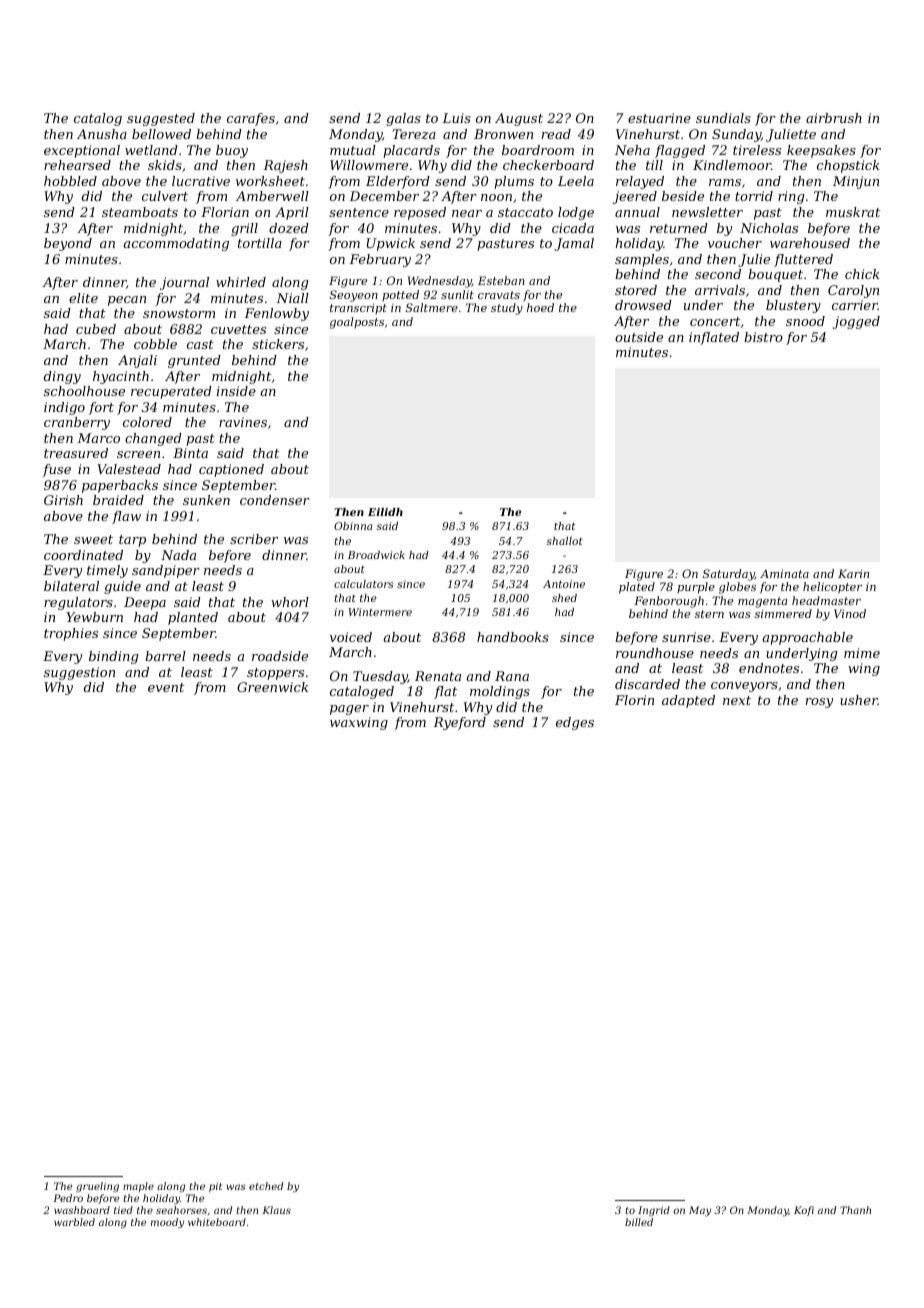 The height and width of the document is (1308, 924). Describe the element at coordinates (166, 687) in the document. I see `event` at that location.
